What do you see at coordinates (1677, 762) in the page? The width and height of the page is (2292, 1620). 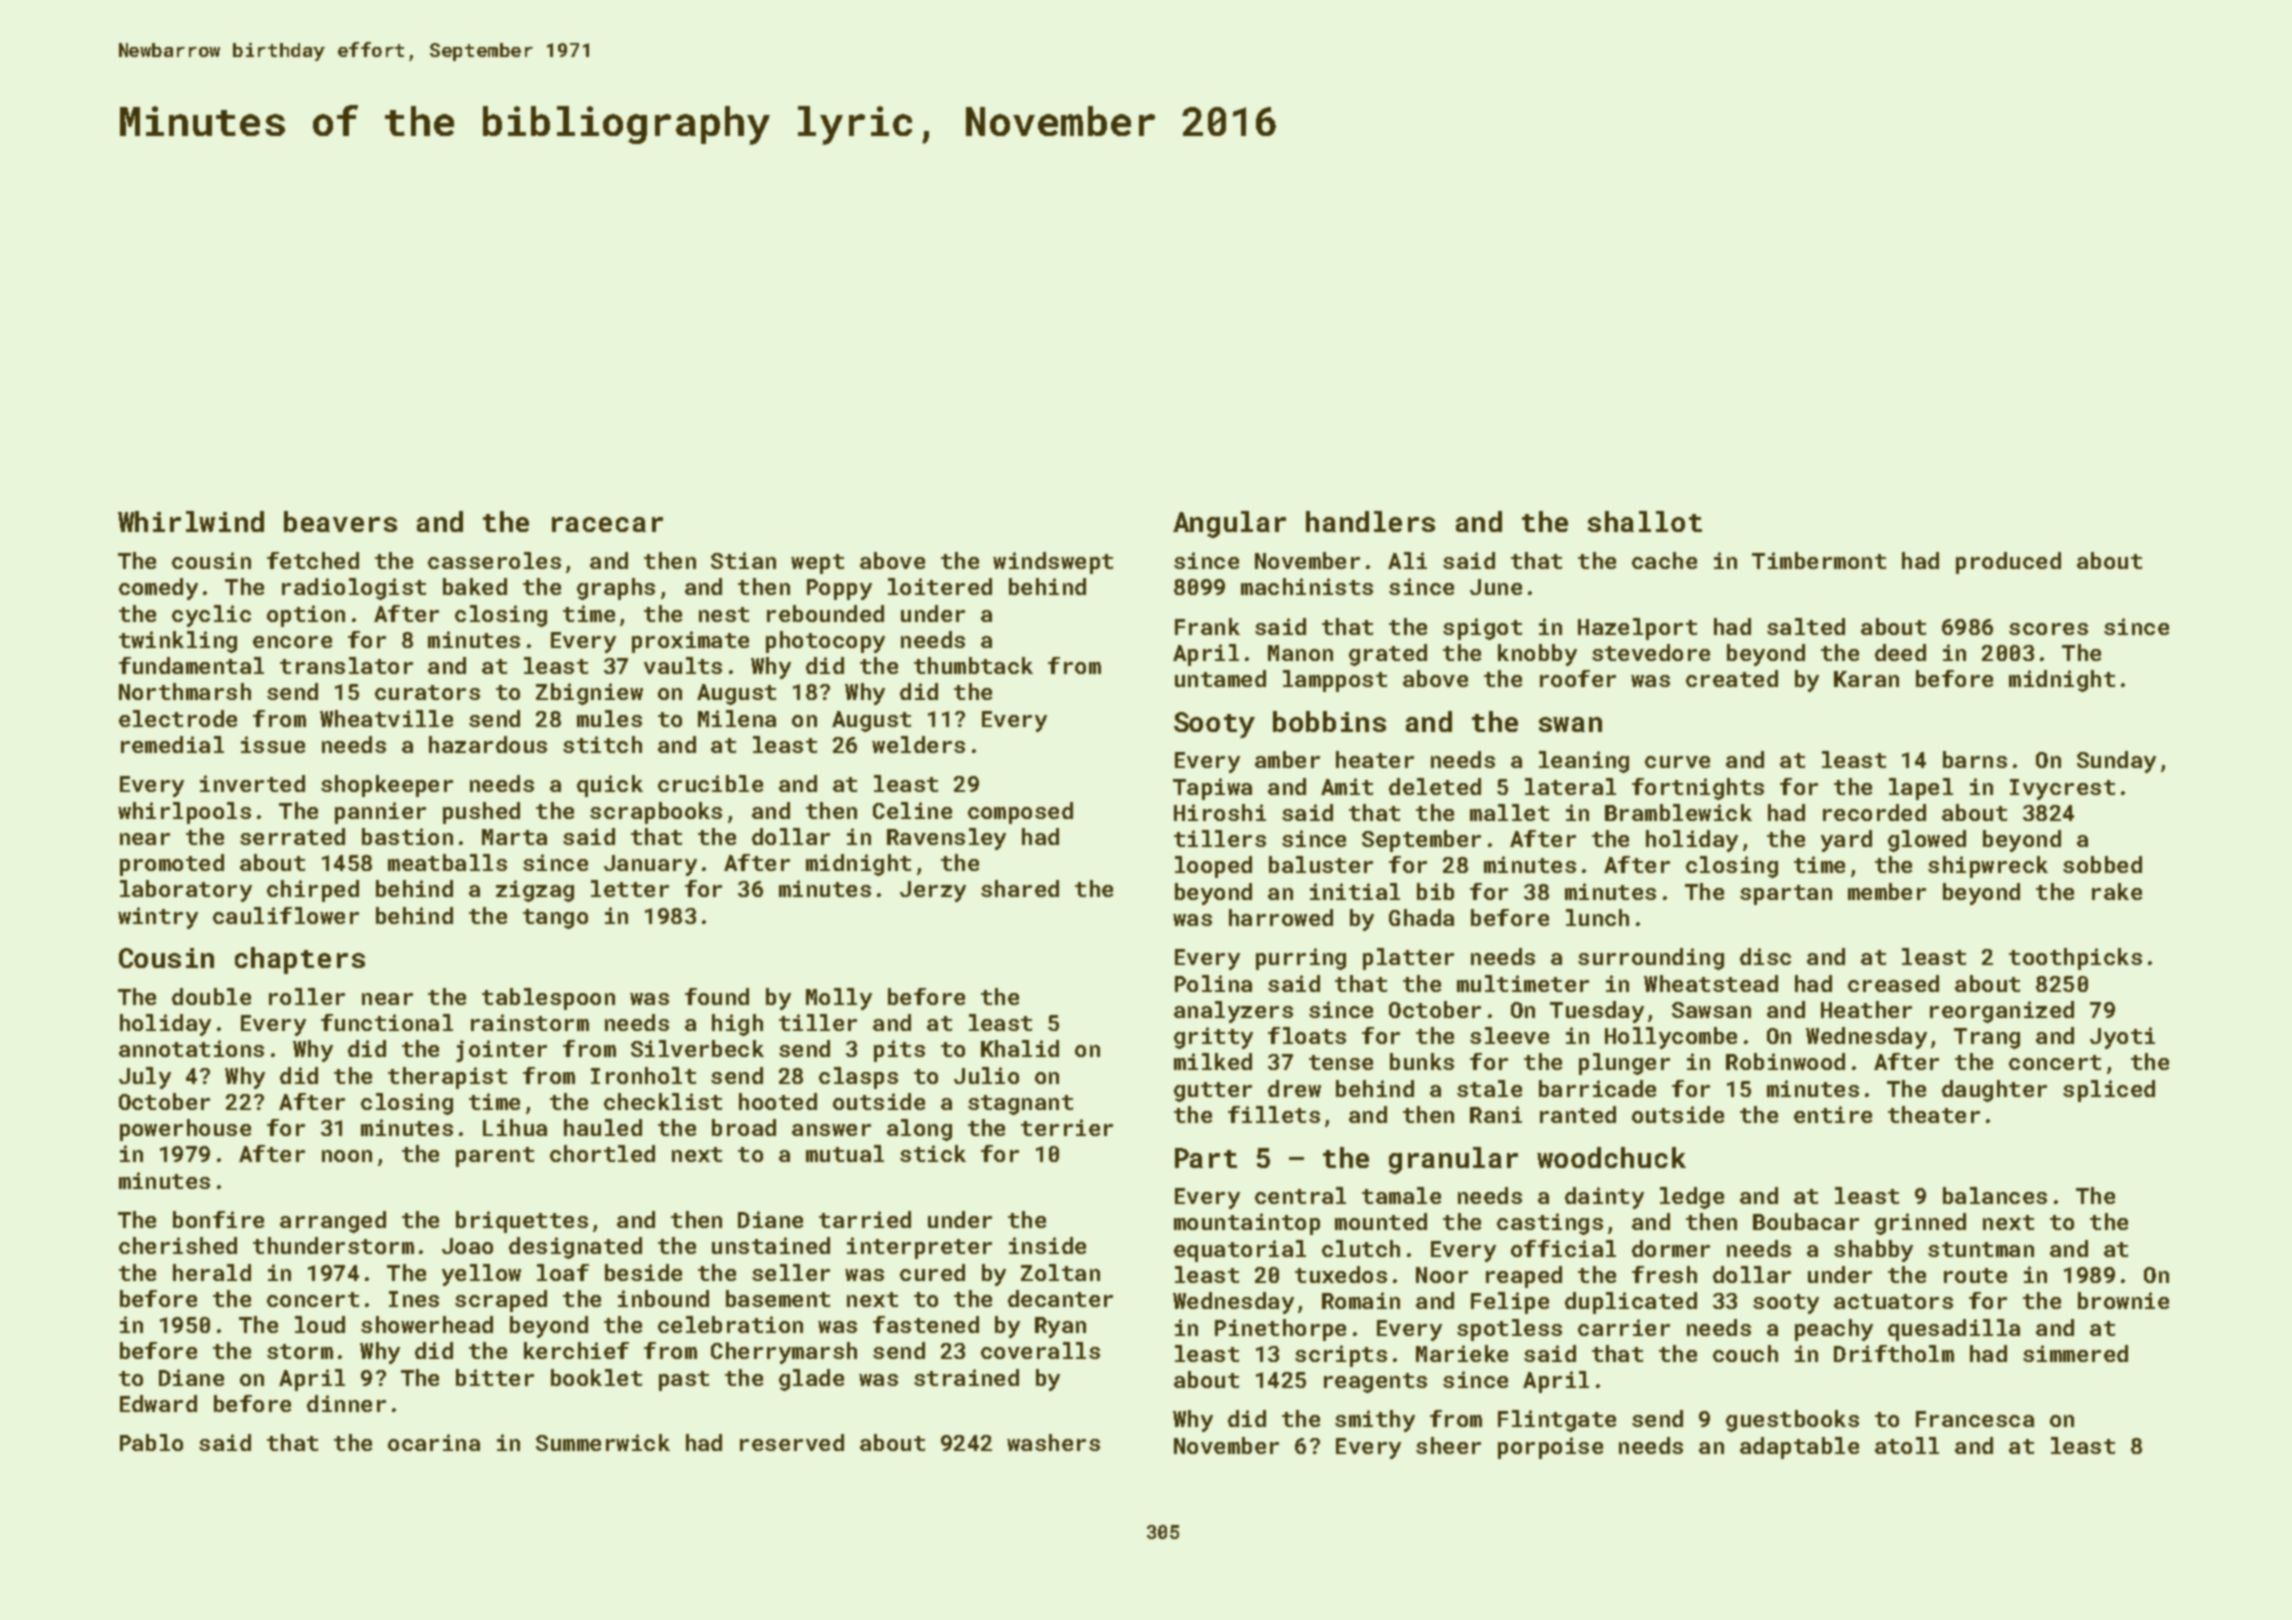 I see `curve` at bounding box center [1677, 762].
